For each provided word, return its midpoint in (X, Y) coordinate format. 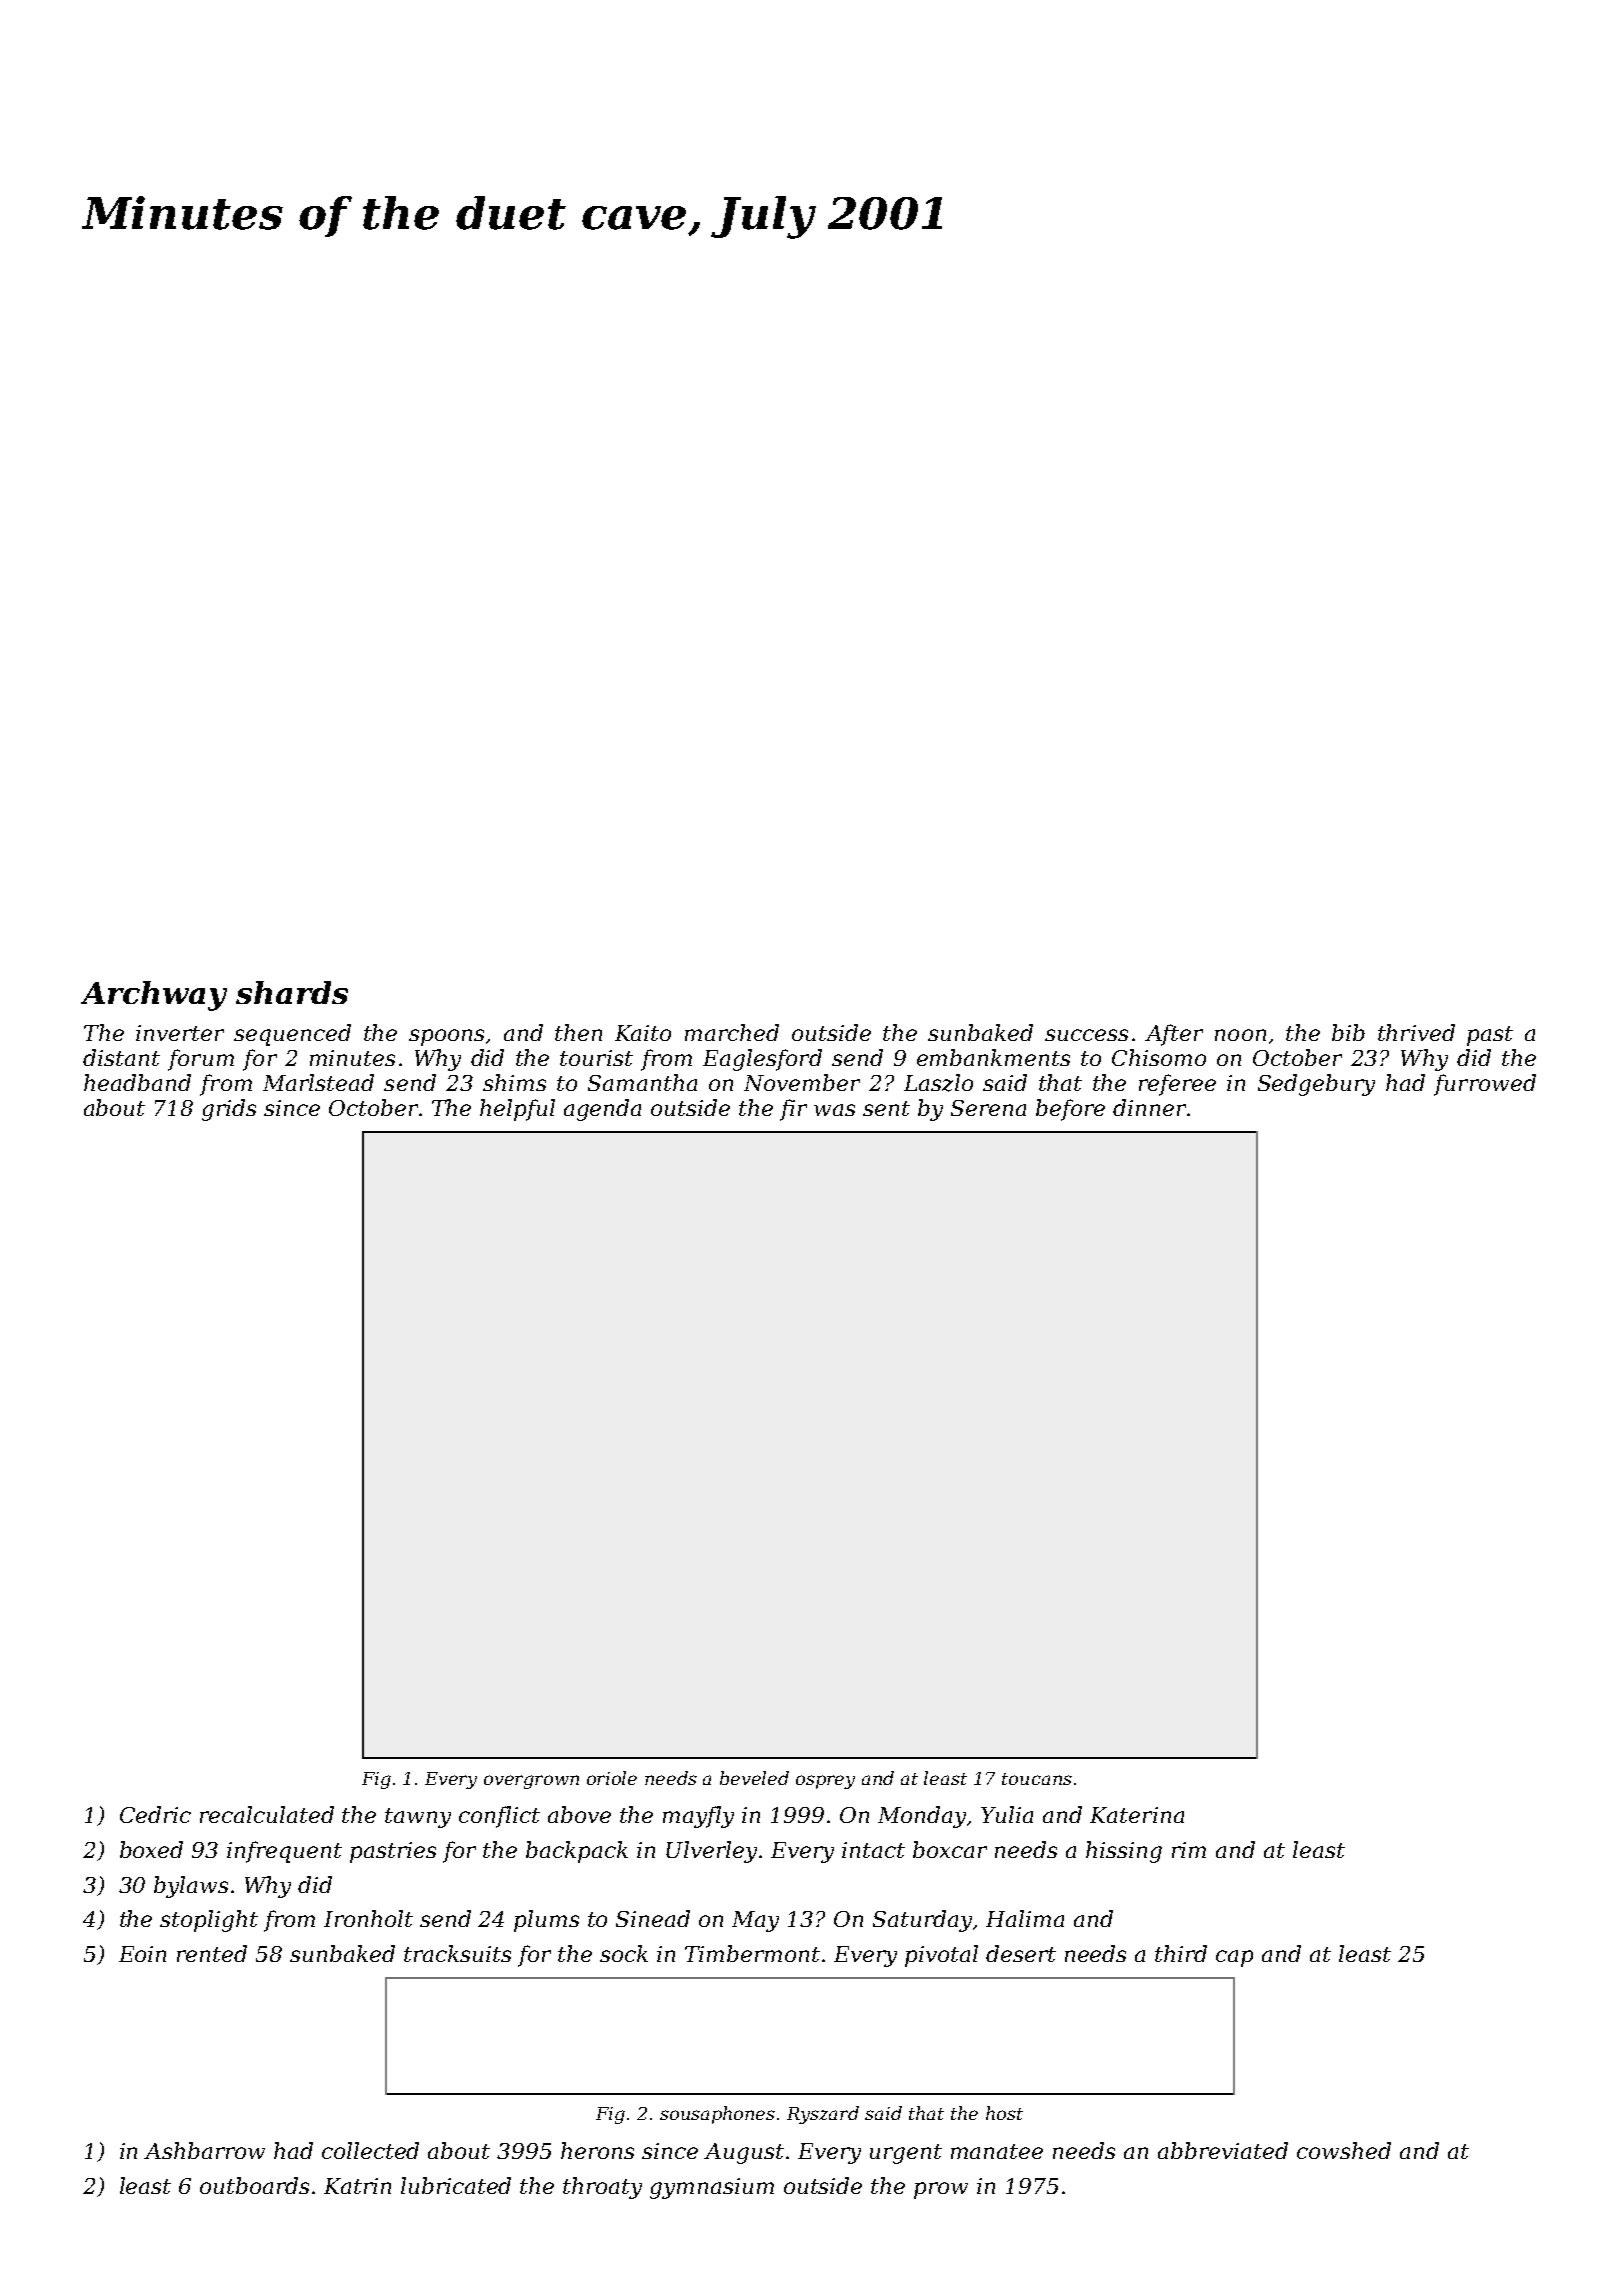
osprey (825, 1782)
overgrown (531, 1782)
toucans (1037, 1779)
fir (793, 1110)
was (834, 1110)
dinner (1149, 1107)
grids (229, 1110)
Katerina (1137, 1815)
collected (370, 2150)
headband (137, 1082)
